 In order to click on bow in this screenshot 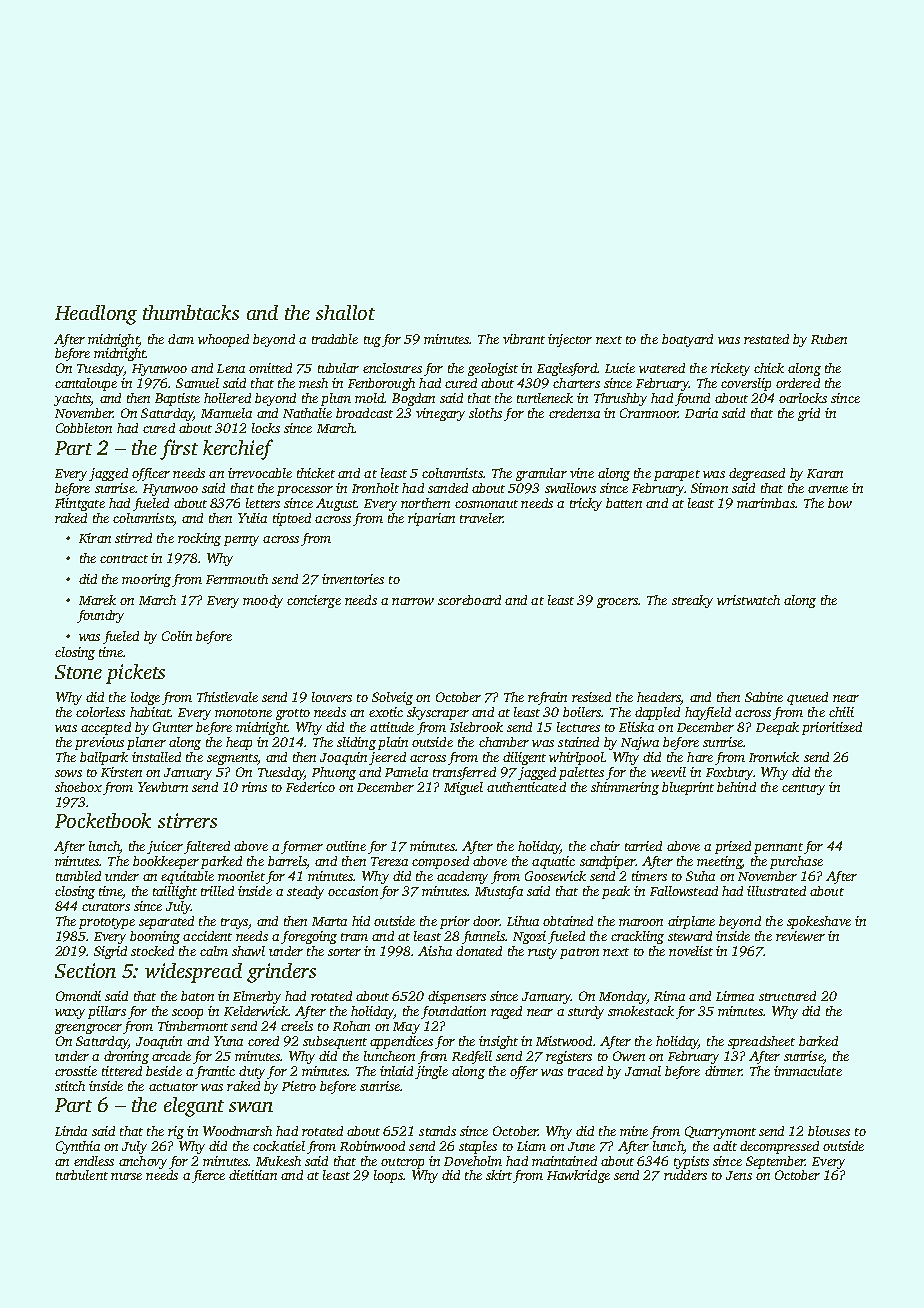, I will do `click(840, 503)`.
